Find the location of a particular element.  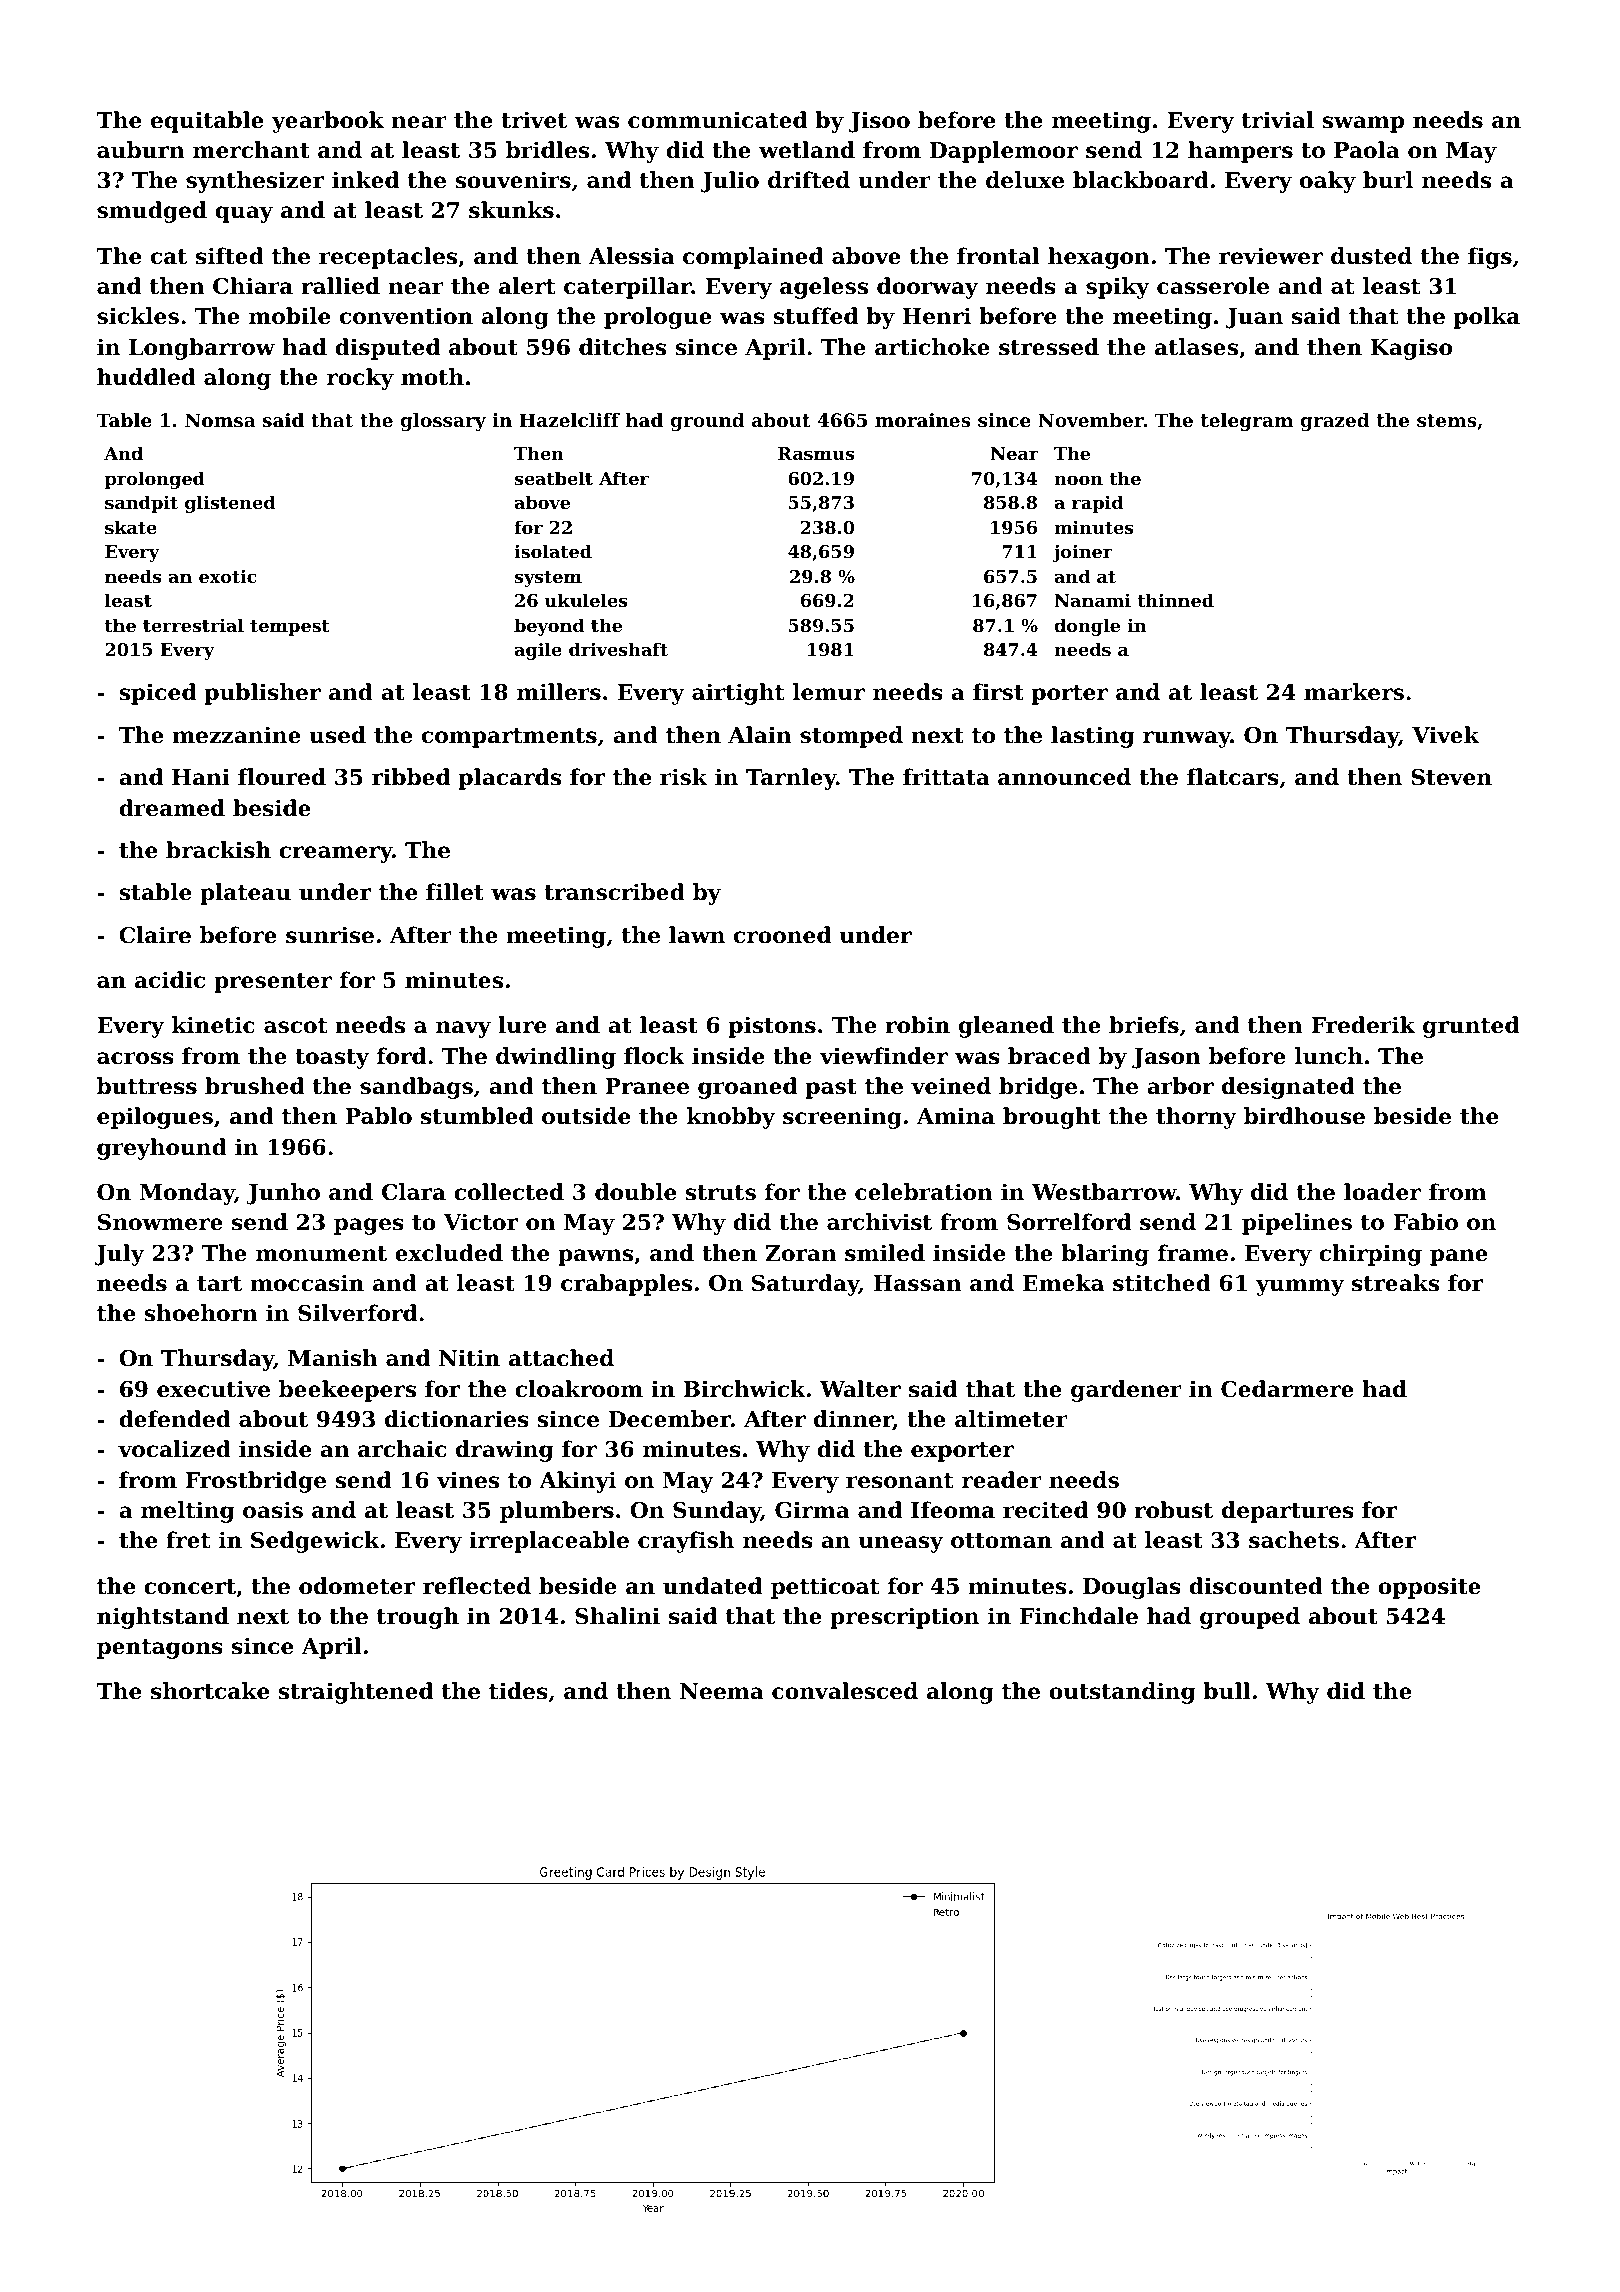

across is located at coordinates (135, 1058).
